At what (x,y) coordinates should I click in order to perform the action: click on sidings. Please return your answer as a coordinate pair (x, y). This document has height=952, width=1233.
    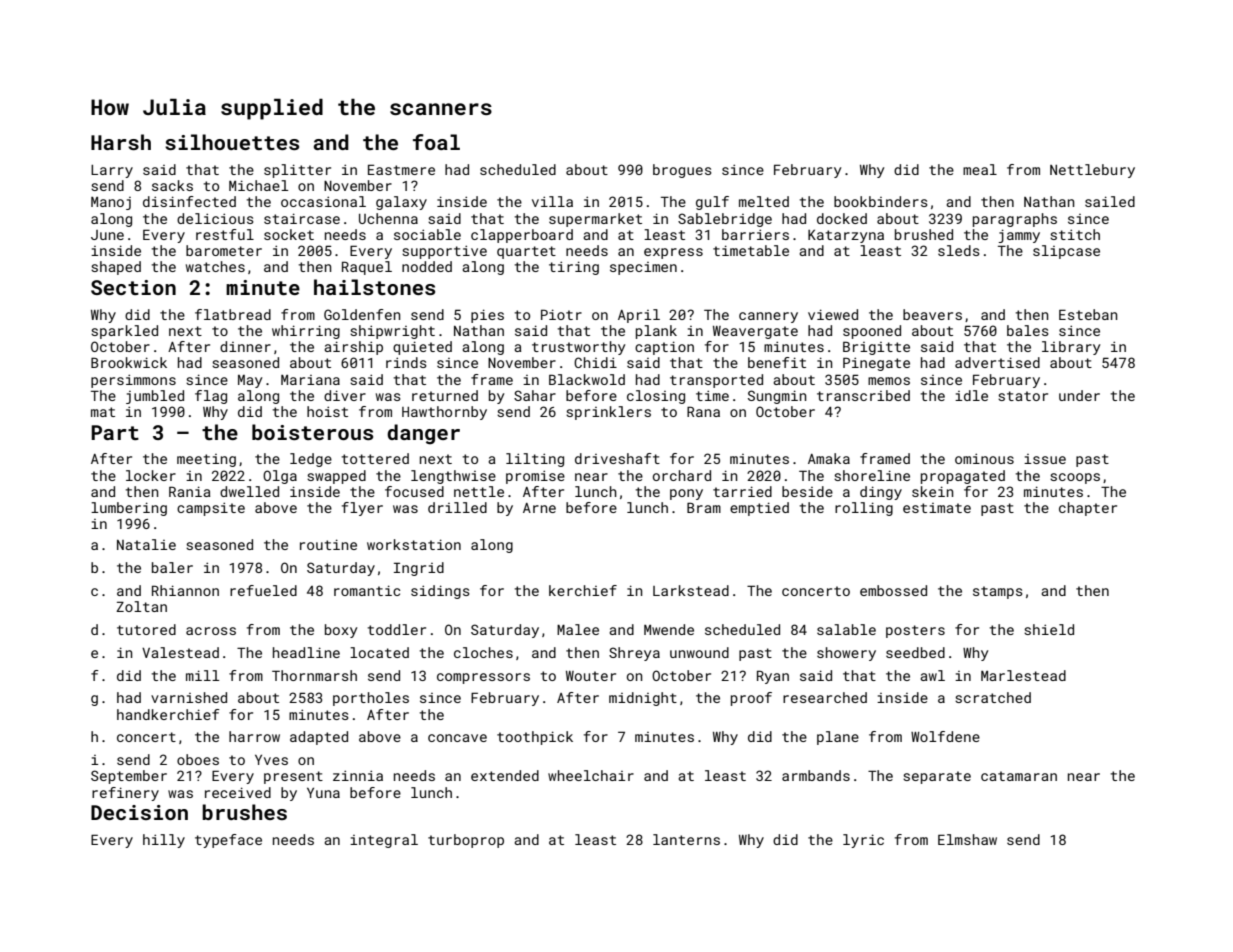
    Looking at the image, I should click on (440, 592).
